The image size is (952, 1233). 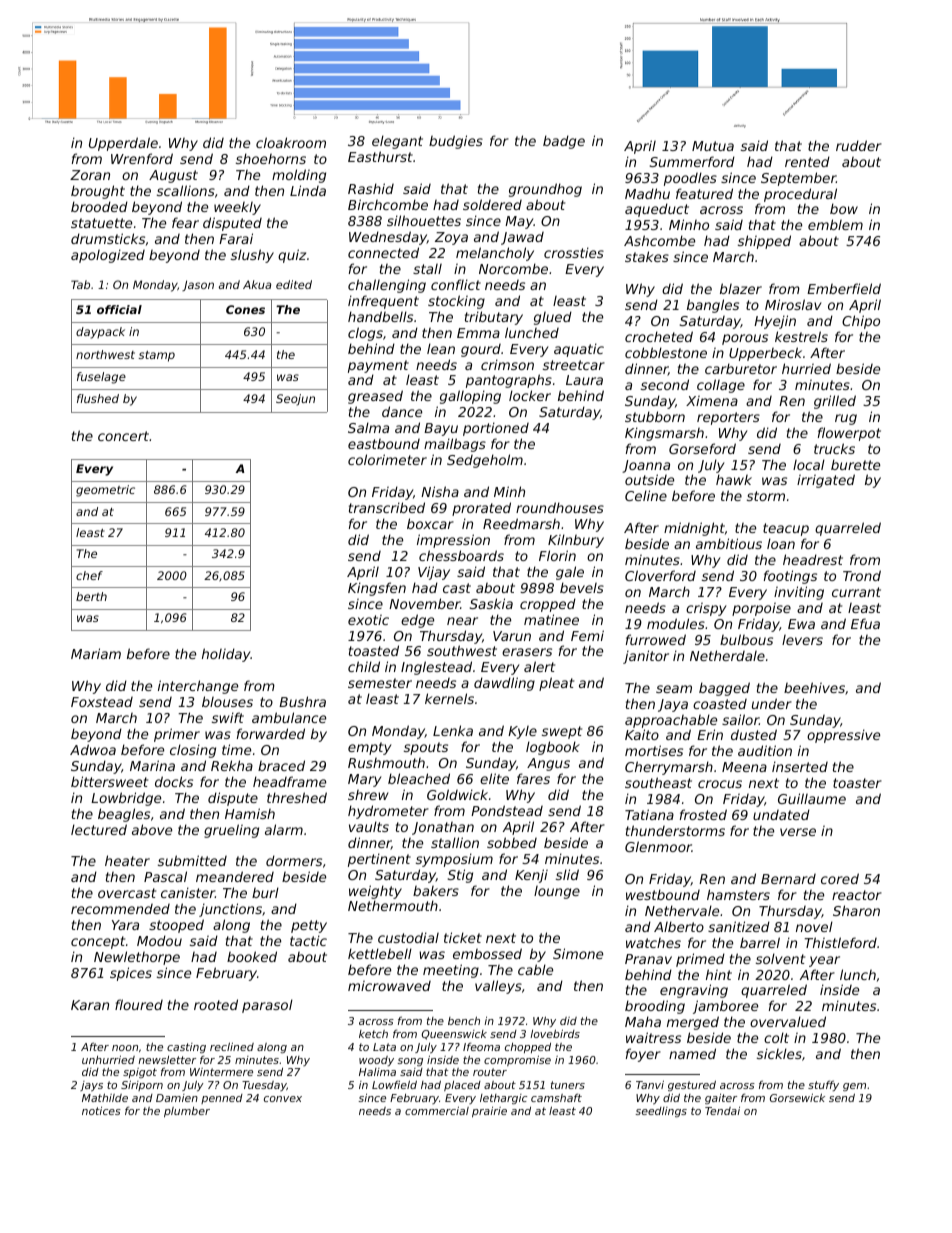 I want to click on mailbags, so click(x=455, y=445).
